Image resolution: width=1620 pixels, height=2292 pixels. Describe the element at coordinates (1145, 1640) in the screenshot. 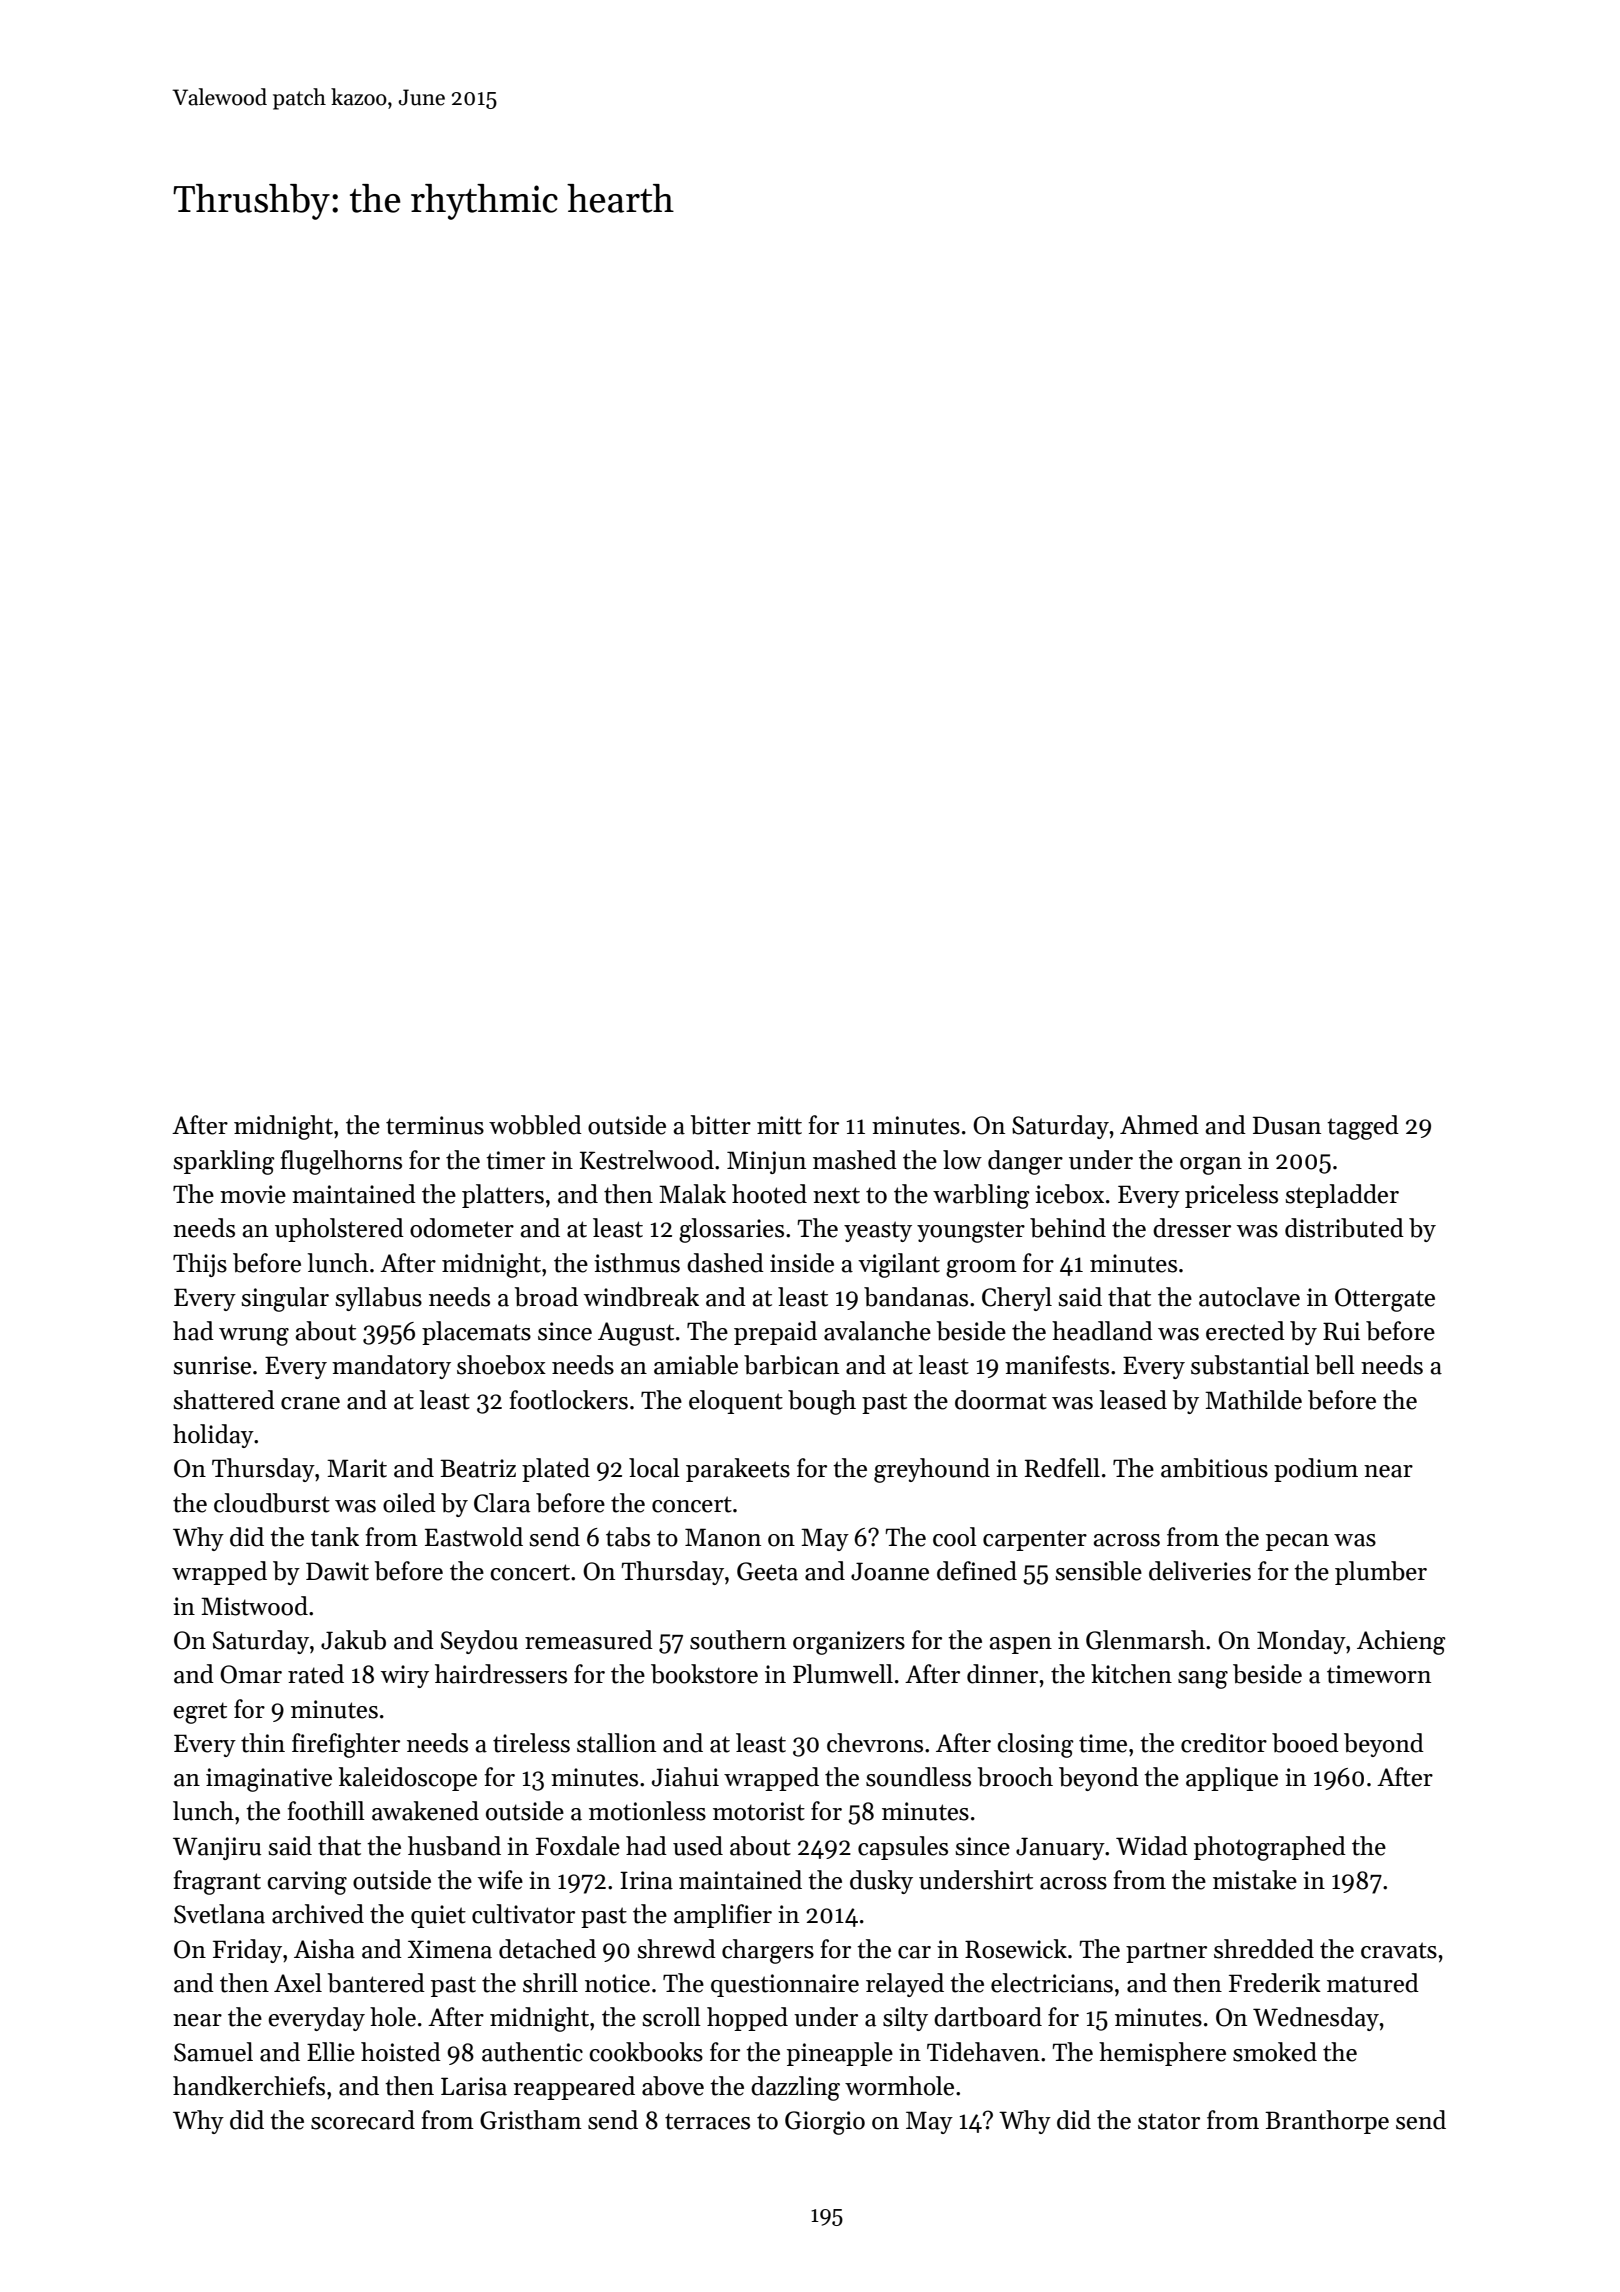

I see `Glenmarsh` at that location.
